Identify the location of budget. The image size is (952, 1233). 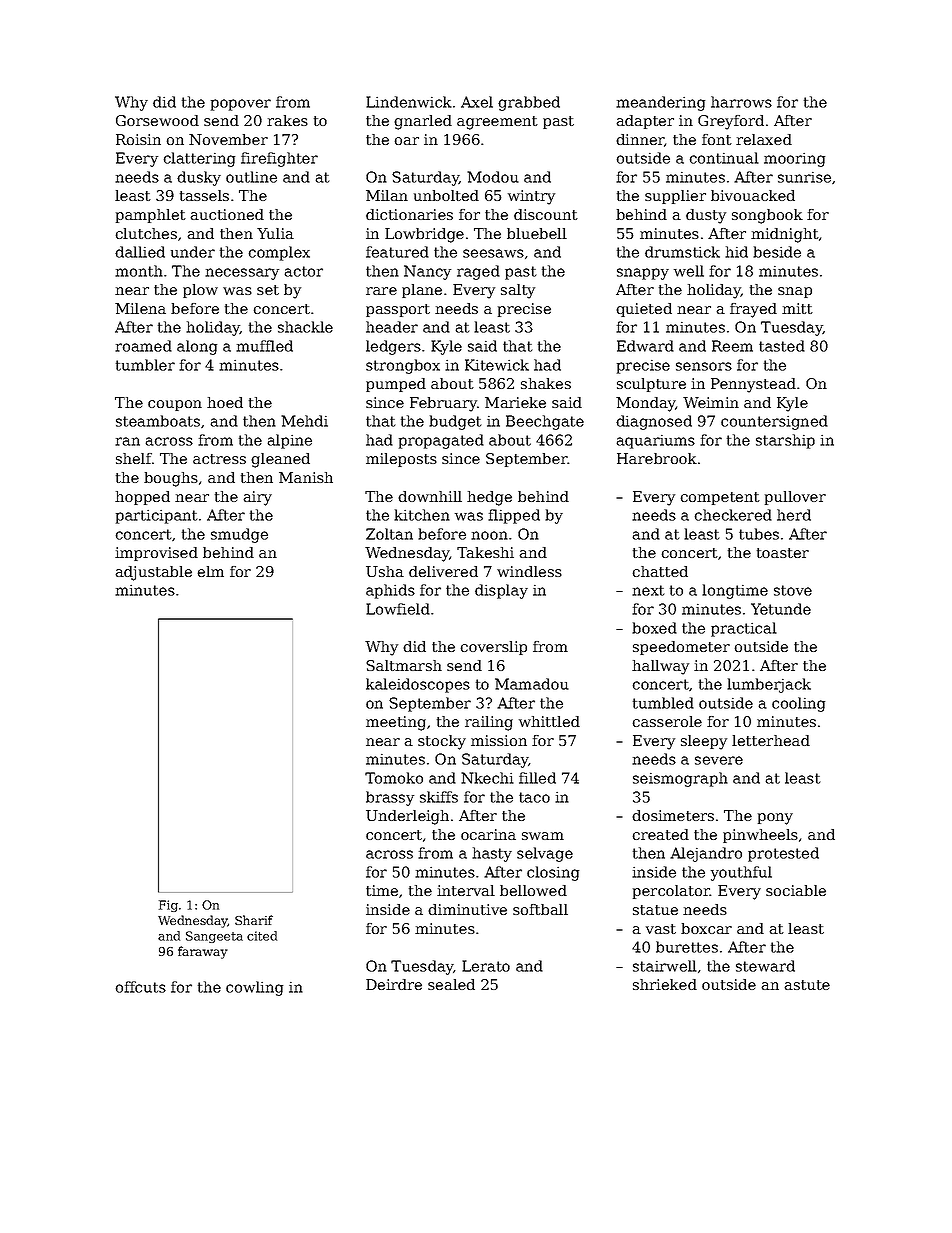
(455, 422).
